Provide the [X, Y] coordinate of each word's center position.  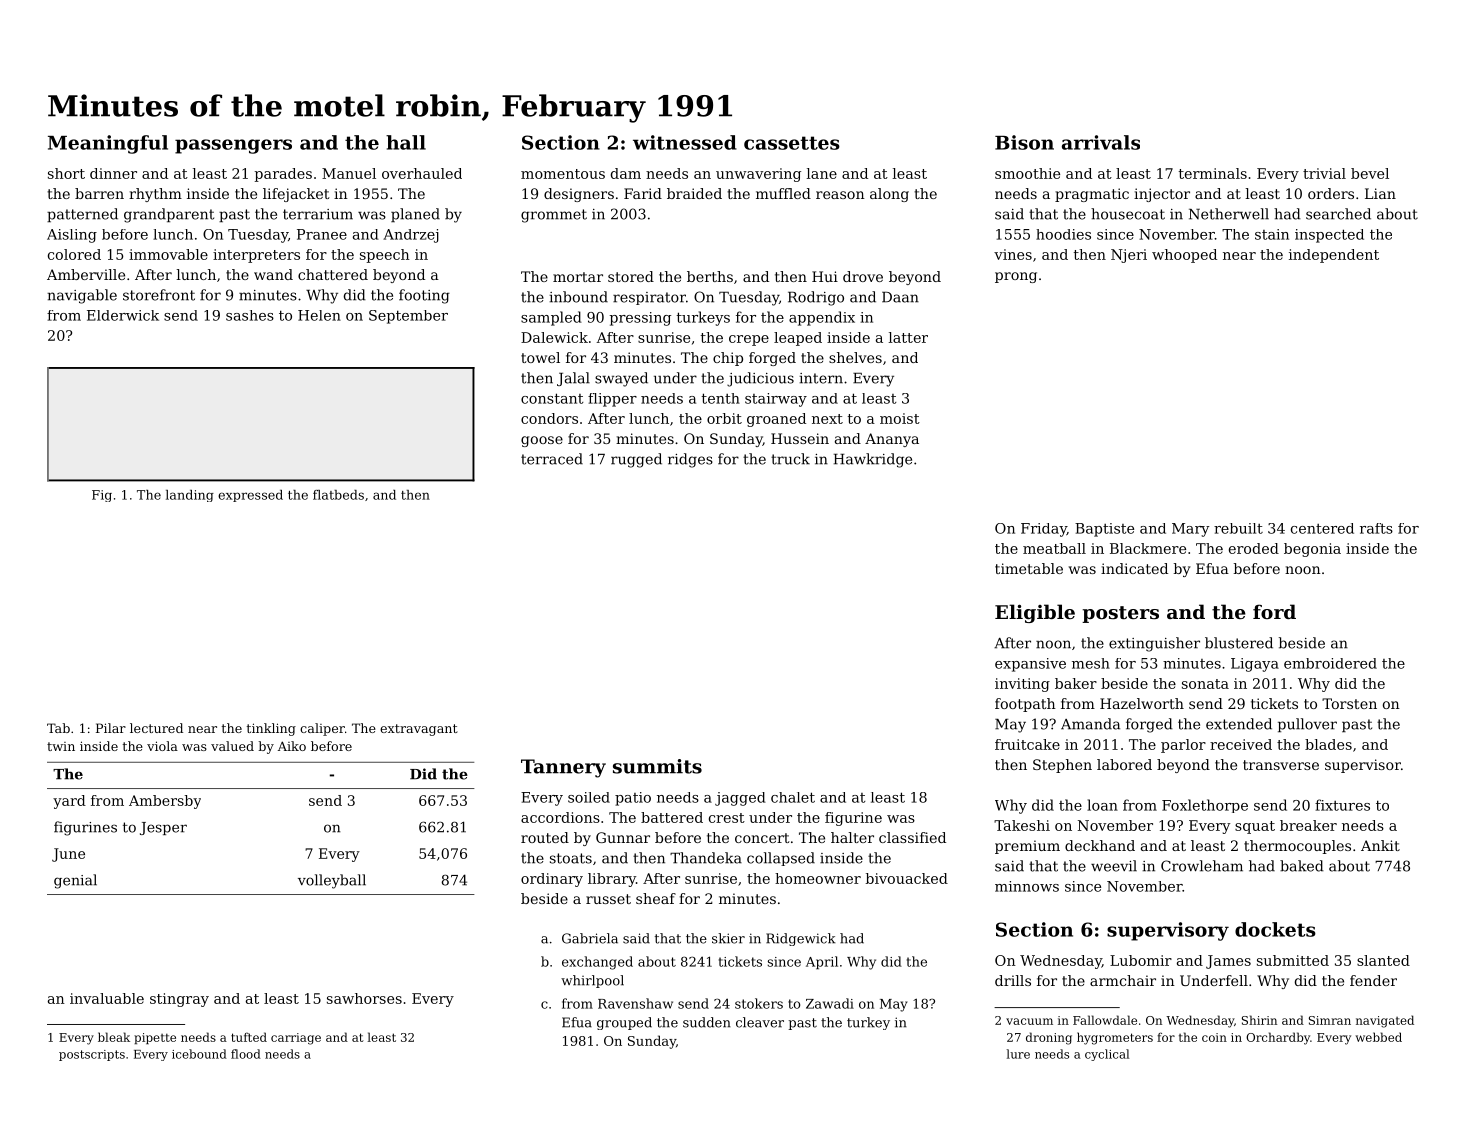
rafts [1376, 528]
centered [1322, 528]
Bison [1024, 142]
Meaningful [108, 144]
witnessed [685, 142]
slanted [1383, 960]
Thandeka [706, 858]
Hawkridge [873, 460]
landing [190, 496]
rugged [636, 460]
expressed [250, 496]
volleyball [332, 881]
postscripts [92, 1055]
